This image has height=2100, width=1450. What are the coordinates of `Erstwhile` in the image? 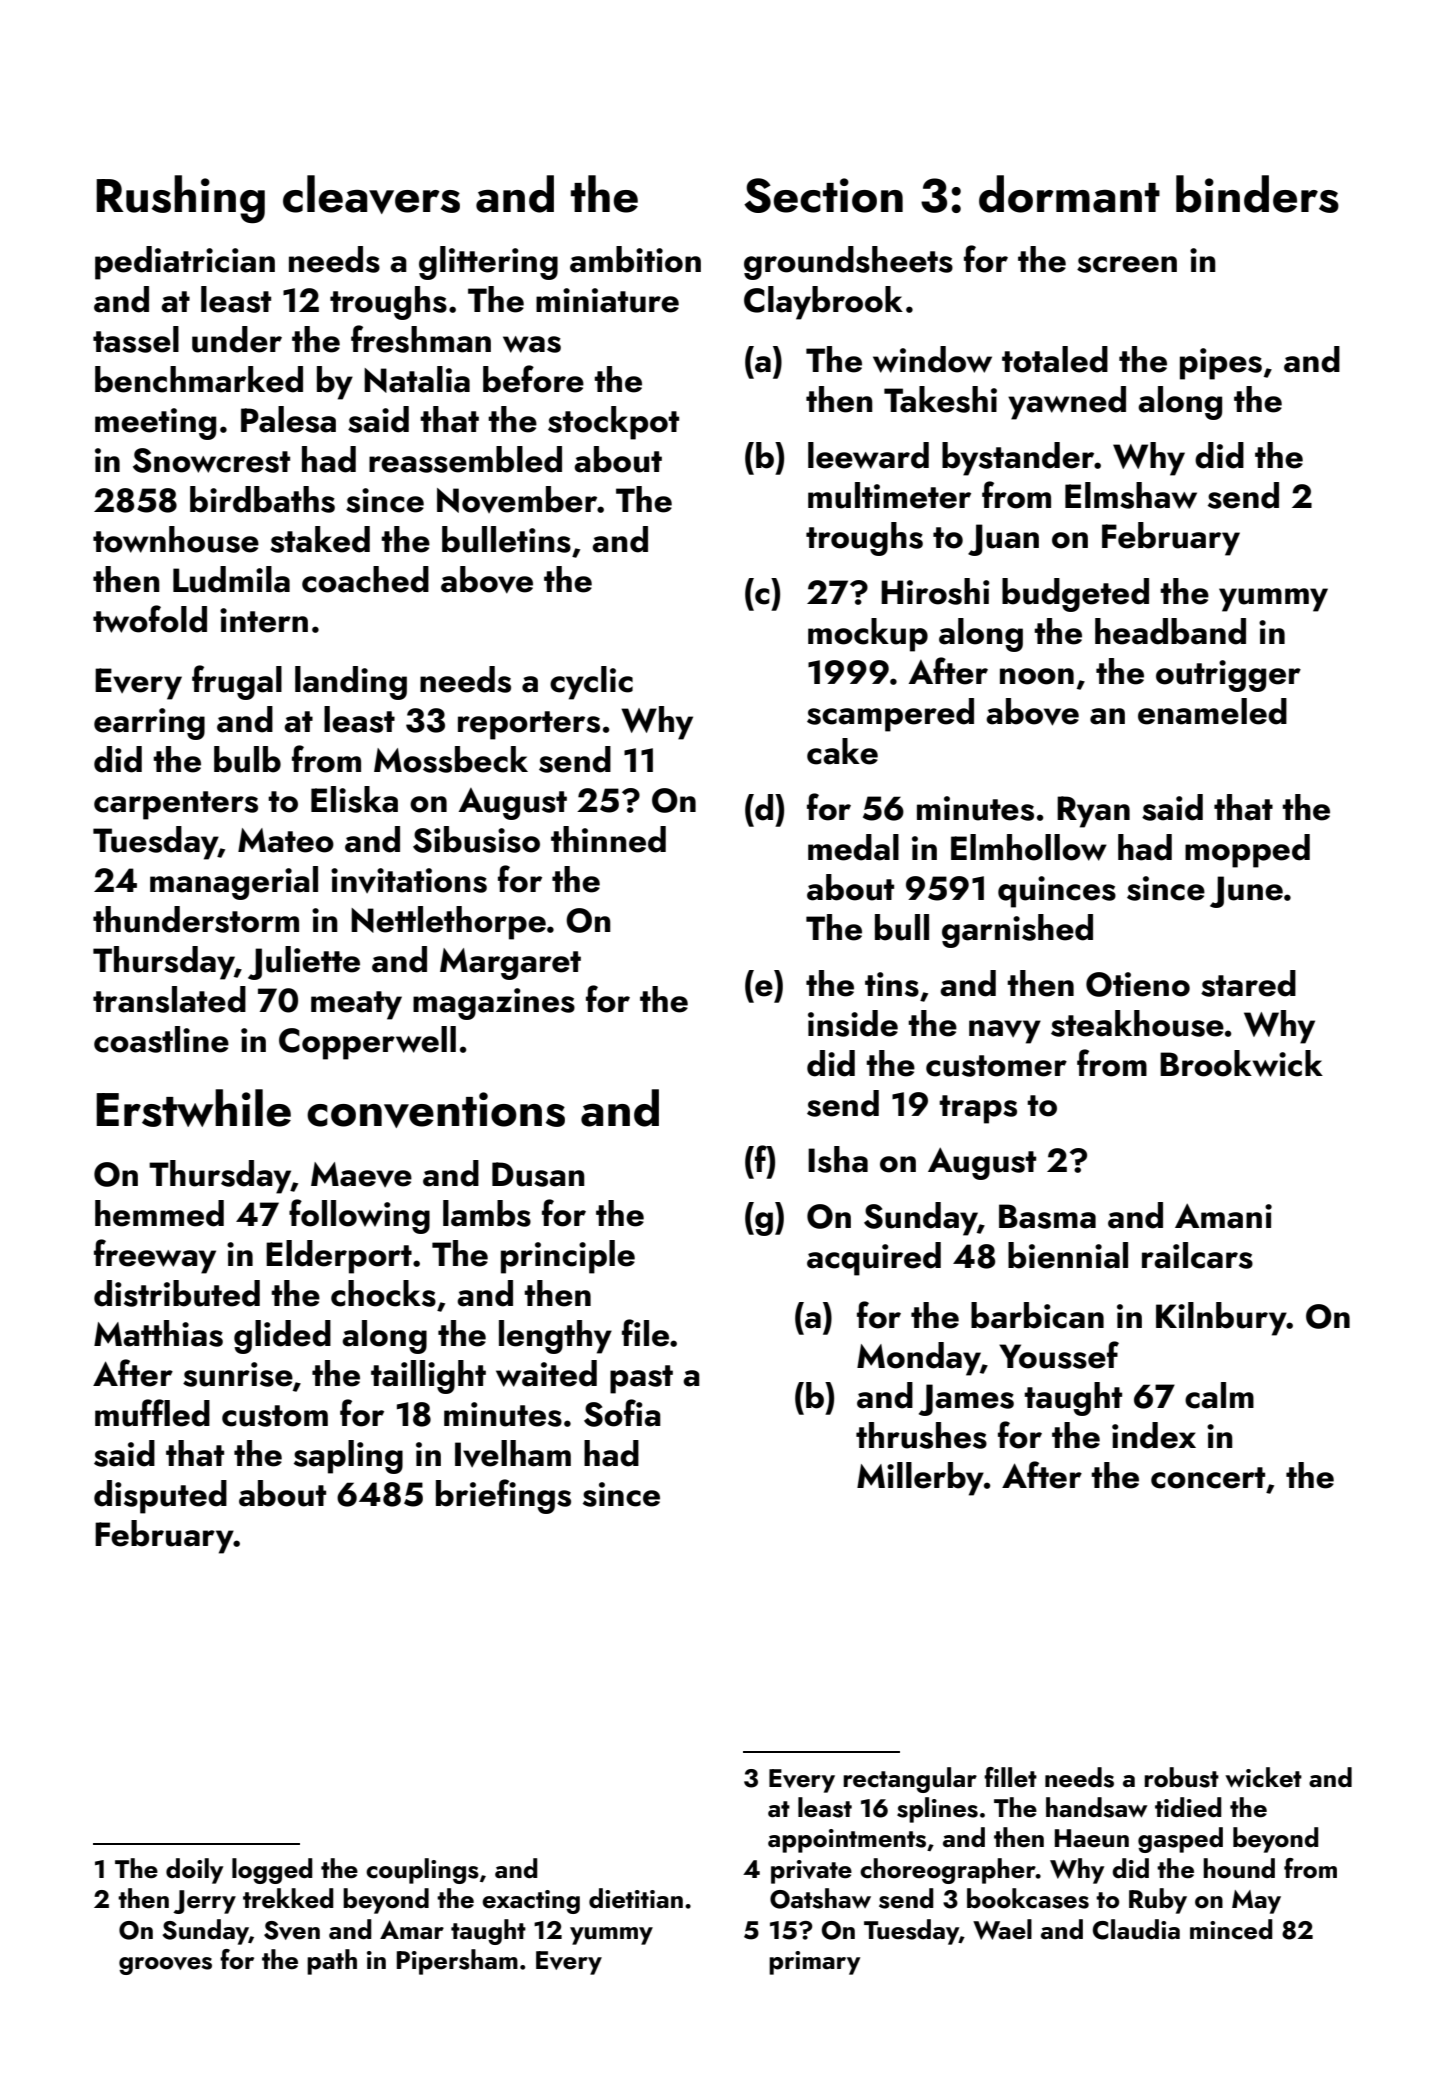 It's located at (193, 1108).
